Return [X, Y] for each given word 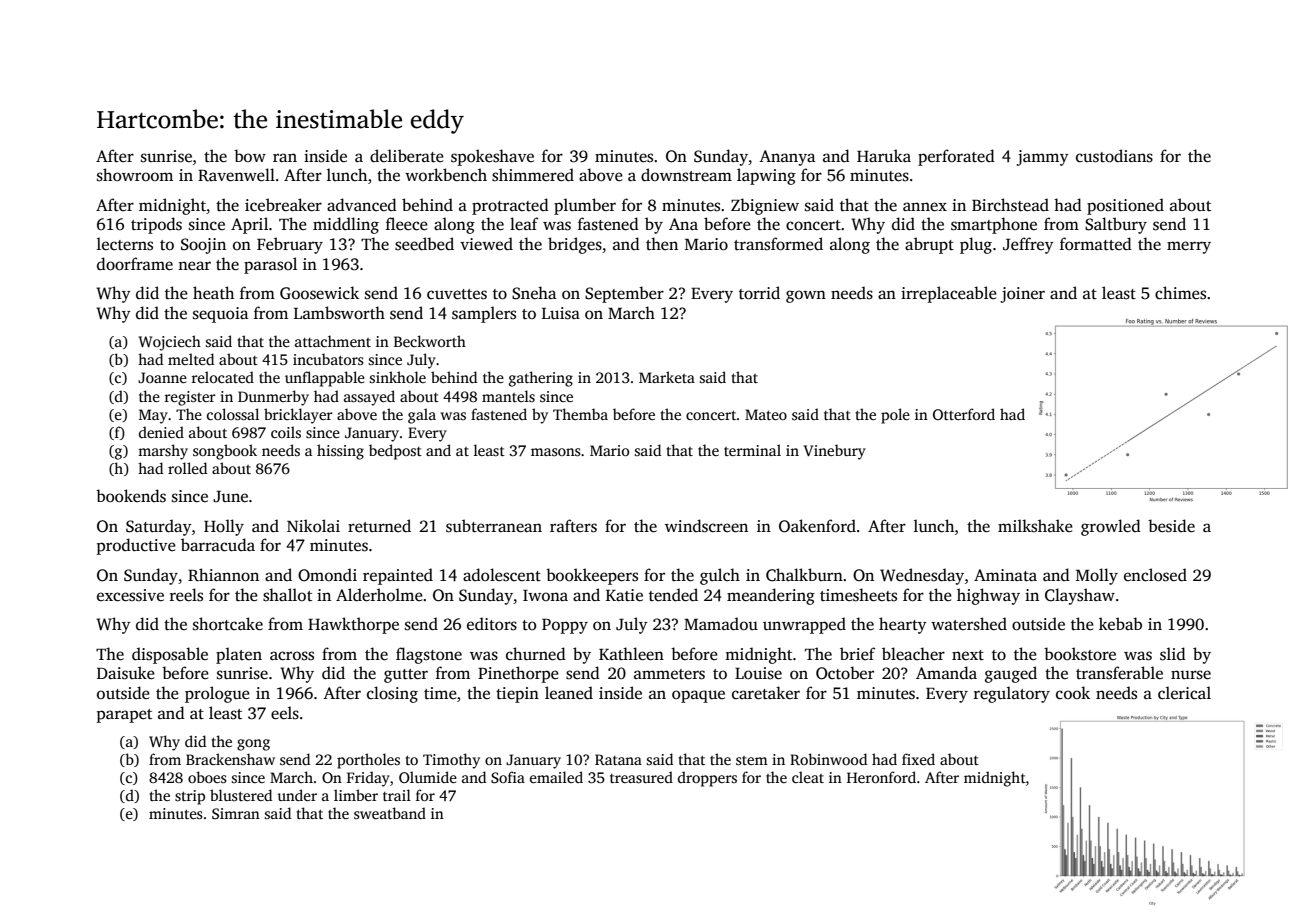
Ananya [787, 158]
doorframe [135, 264]
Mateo [766, 414]
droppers [707, 779]
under [297, 795]
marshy [163, 452]
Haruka [884, 155]
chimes [1180, 293]
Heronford [881, 777]
